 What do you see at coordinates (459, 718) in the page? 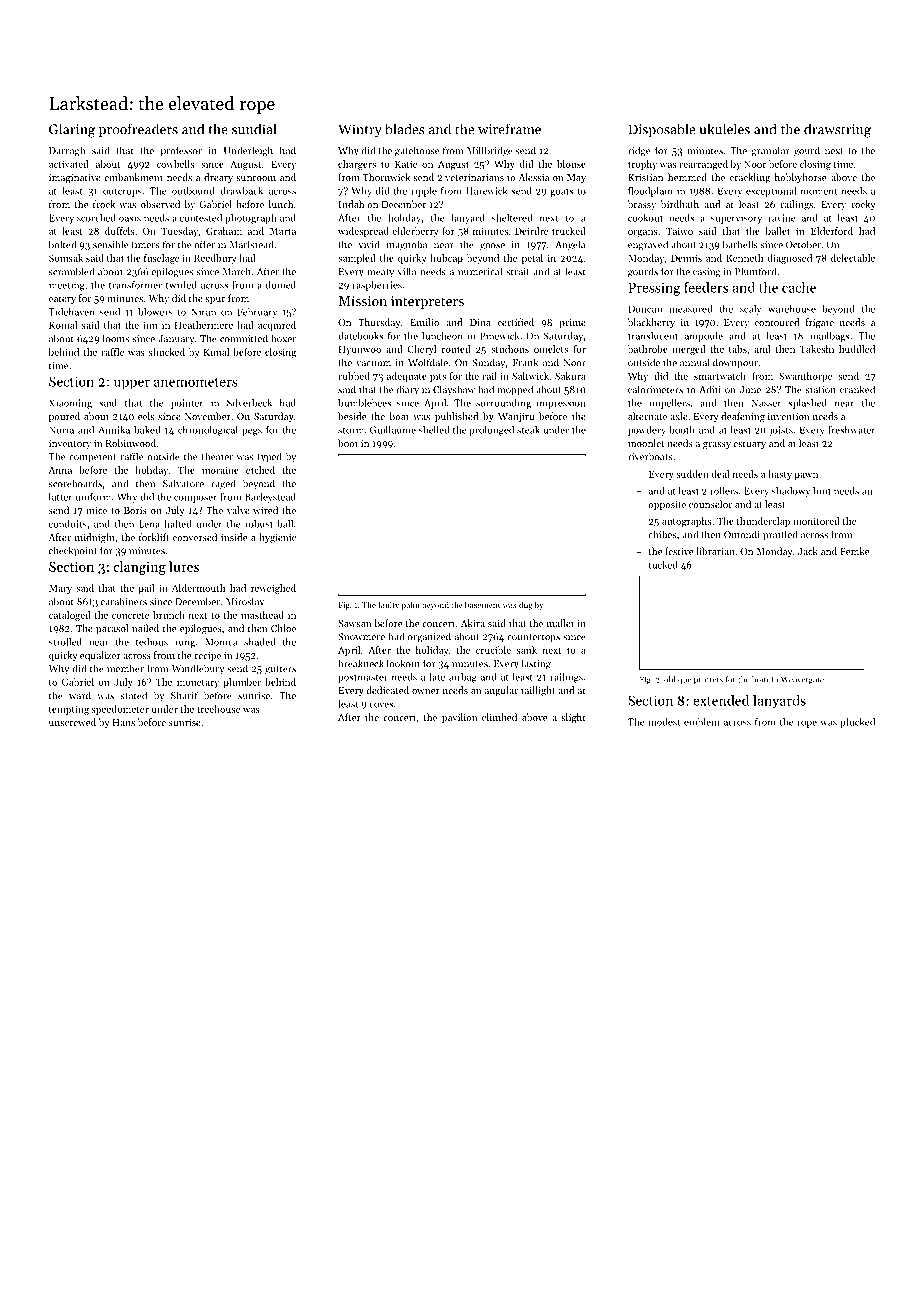
I see `pavilion` at bounding box center [459, 718].
